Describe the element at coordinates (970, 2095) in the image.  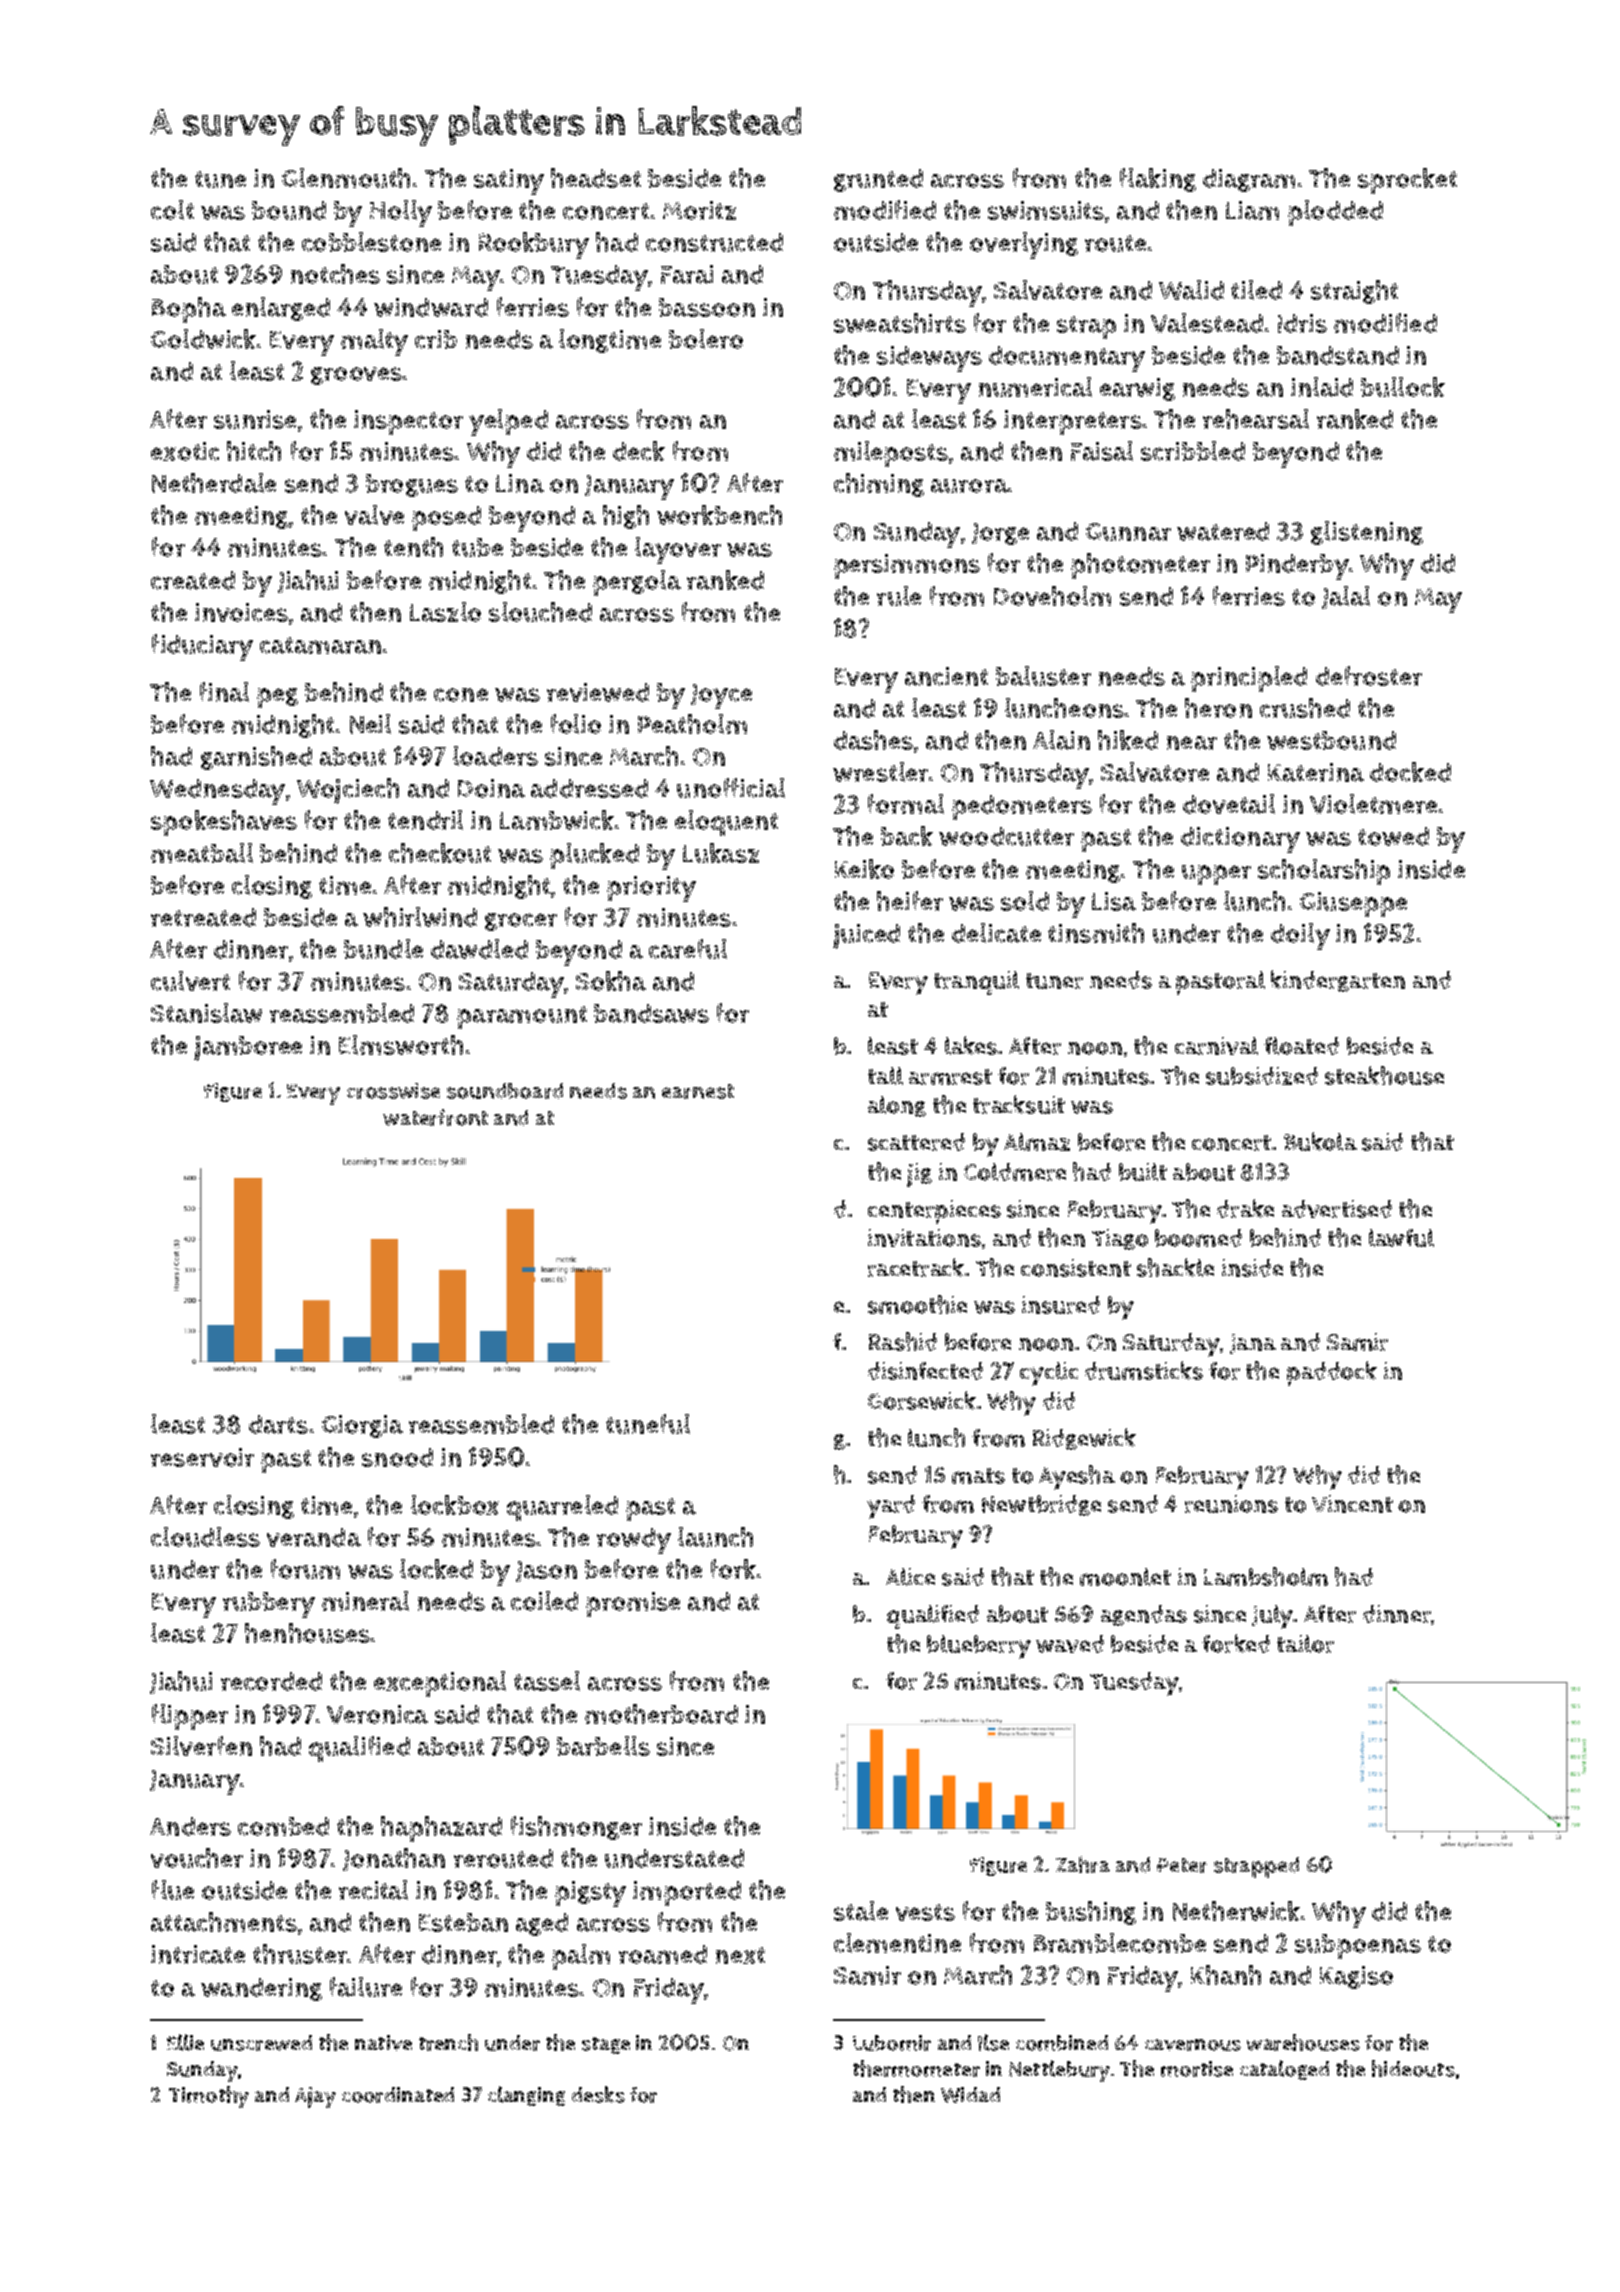
I see `Widad` at that location.
